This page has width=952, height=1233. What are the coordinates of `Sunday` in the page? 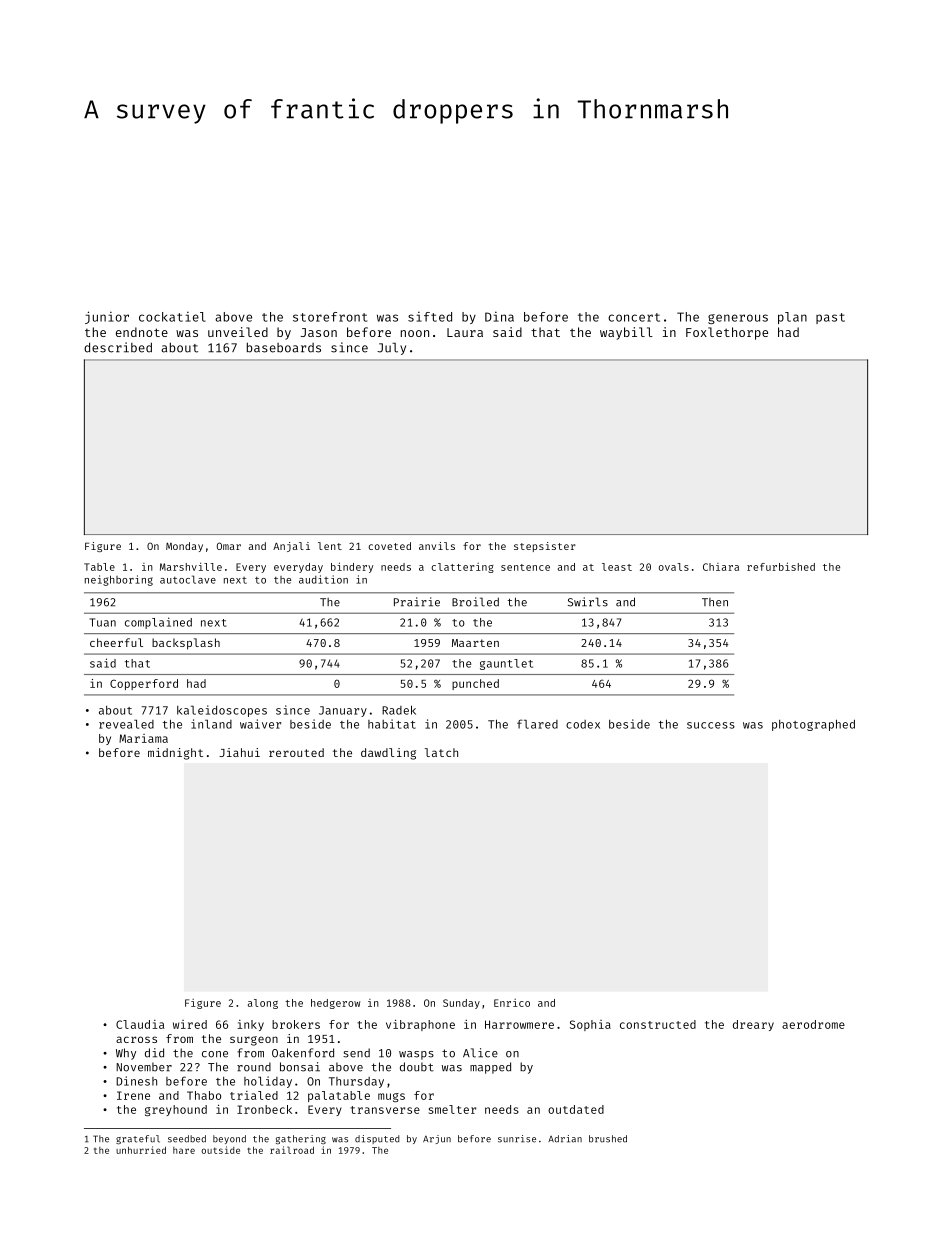 It's located at (461, 1004).
